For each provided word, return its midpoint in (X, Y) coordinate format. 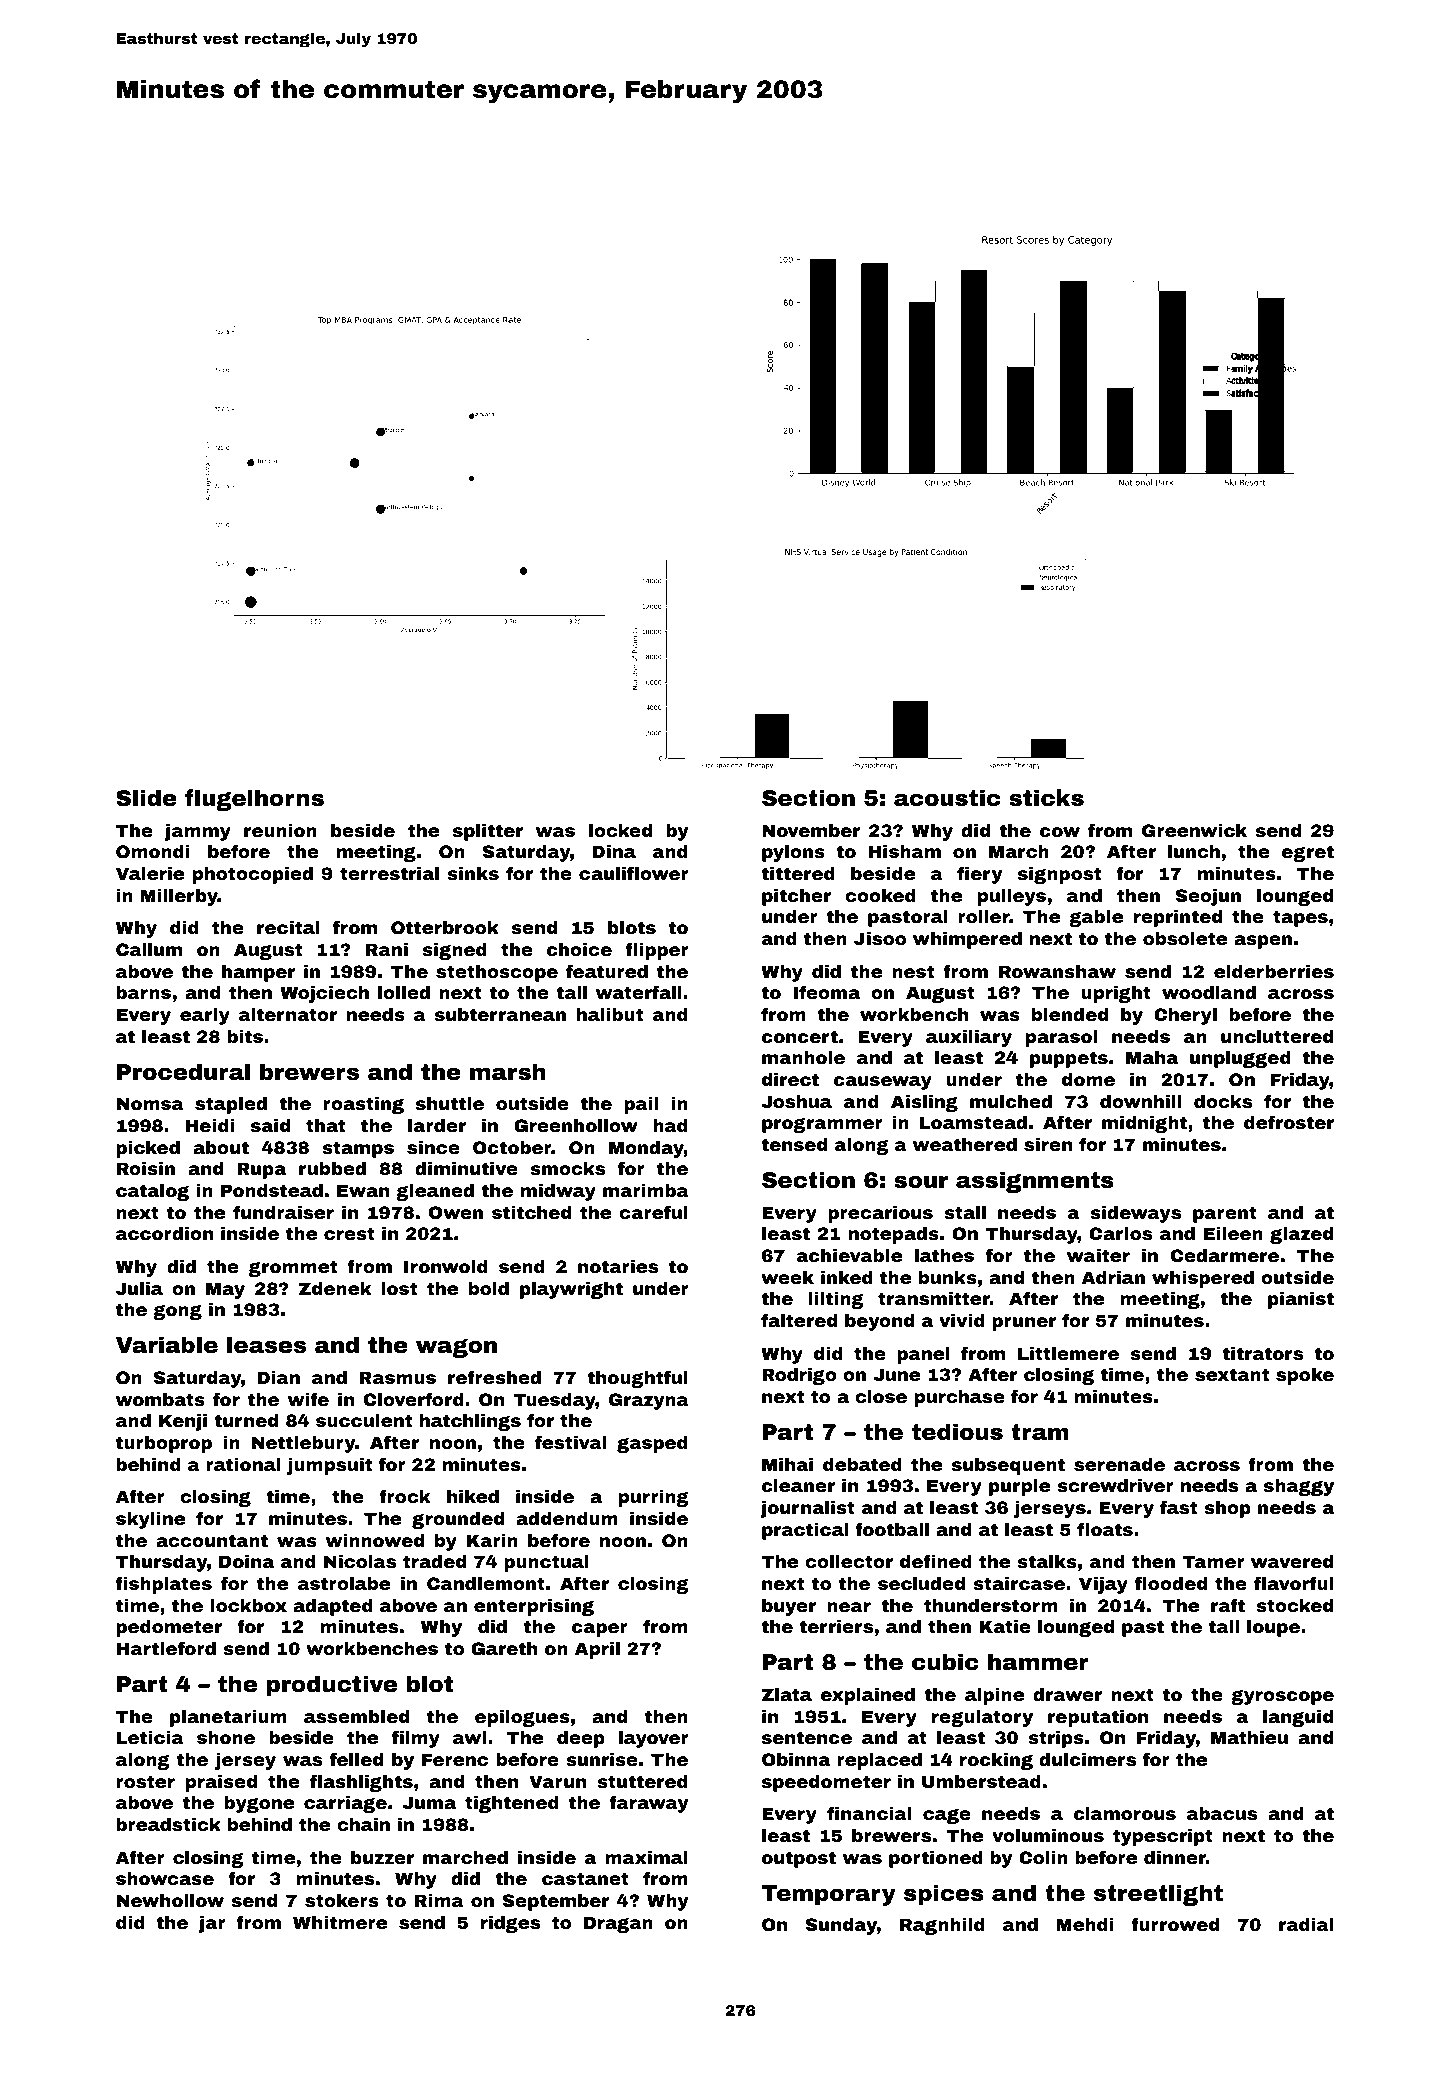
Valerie (150, 873)
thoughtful (637, 1379)
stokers (342, 1900)
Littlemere (1068, 1353)
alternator (288, 1014)
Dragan (618, 1924)
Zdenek (334, 1288)
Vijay (1103, 1585)
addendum (567, 1518)
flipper (657, 951)
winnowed (375, 1540)
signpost (1059, 875)
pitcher (796, 897)
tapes (1300, 918)
